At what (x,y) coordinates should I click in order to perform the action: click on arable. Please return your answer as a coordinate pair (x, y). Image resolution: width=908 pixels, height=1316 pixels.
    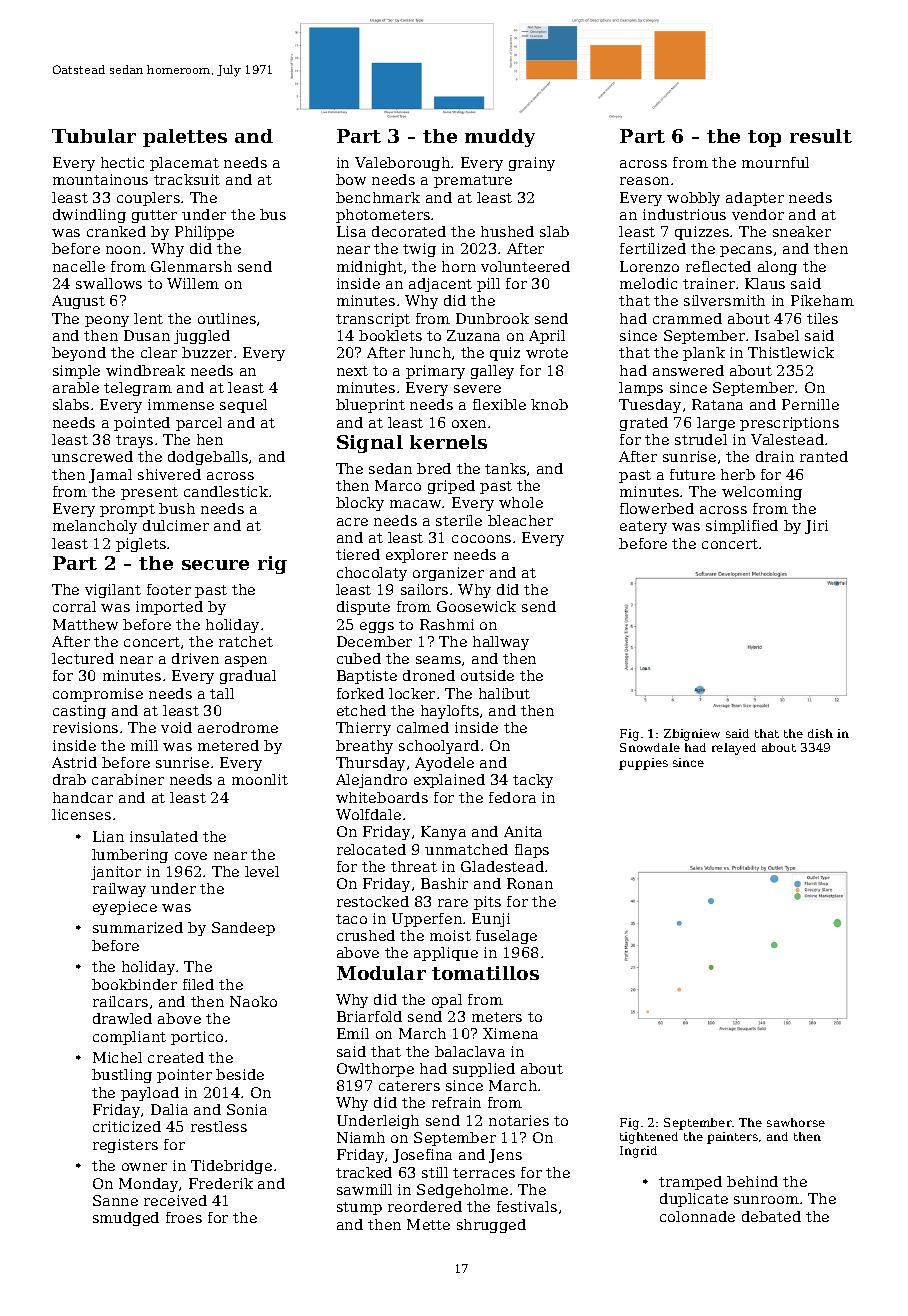
    Looking at the image, I should click on (76, 387).
